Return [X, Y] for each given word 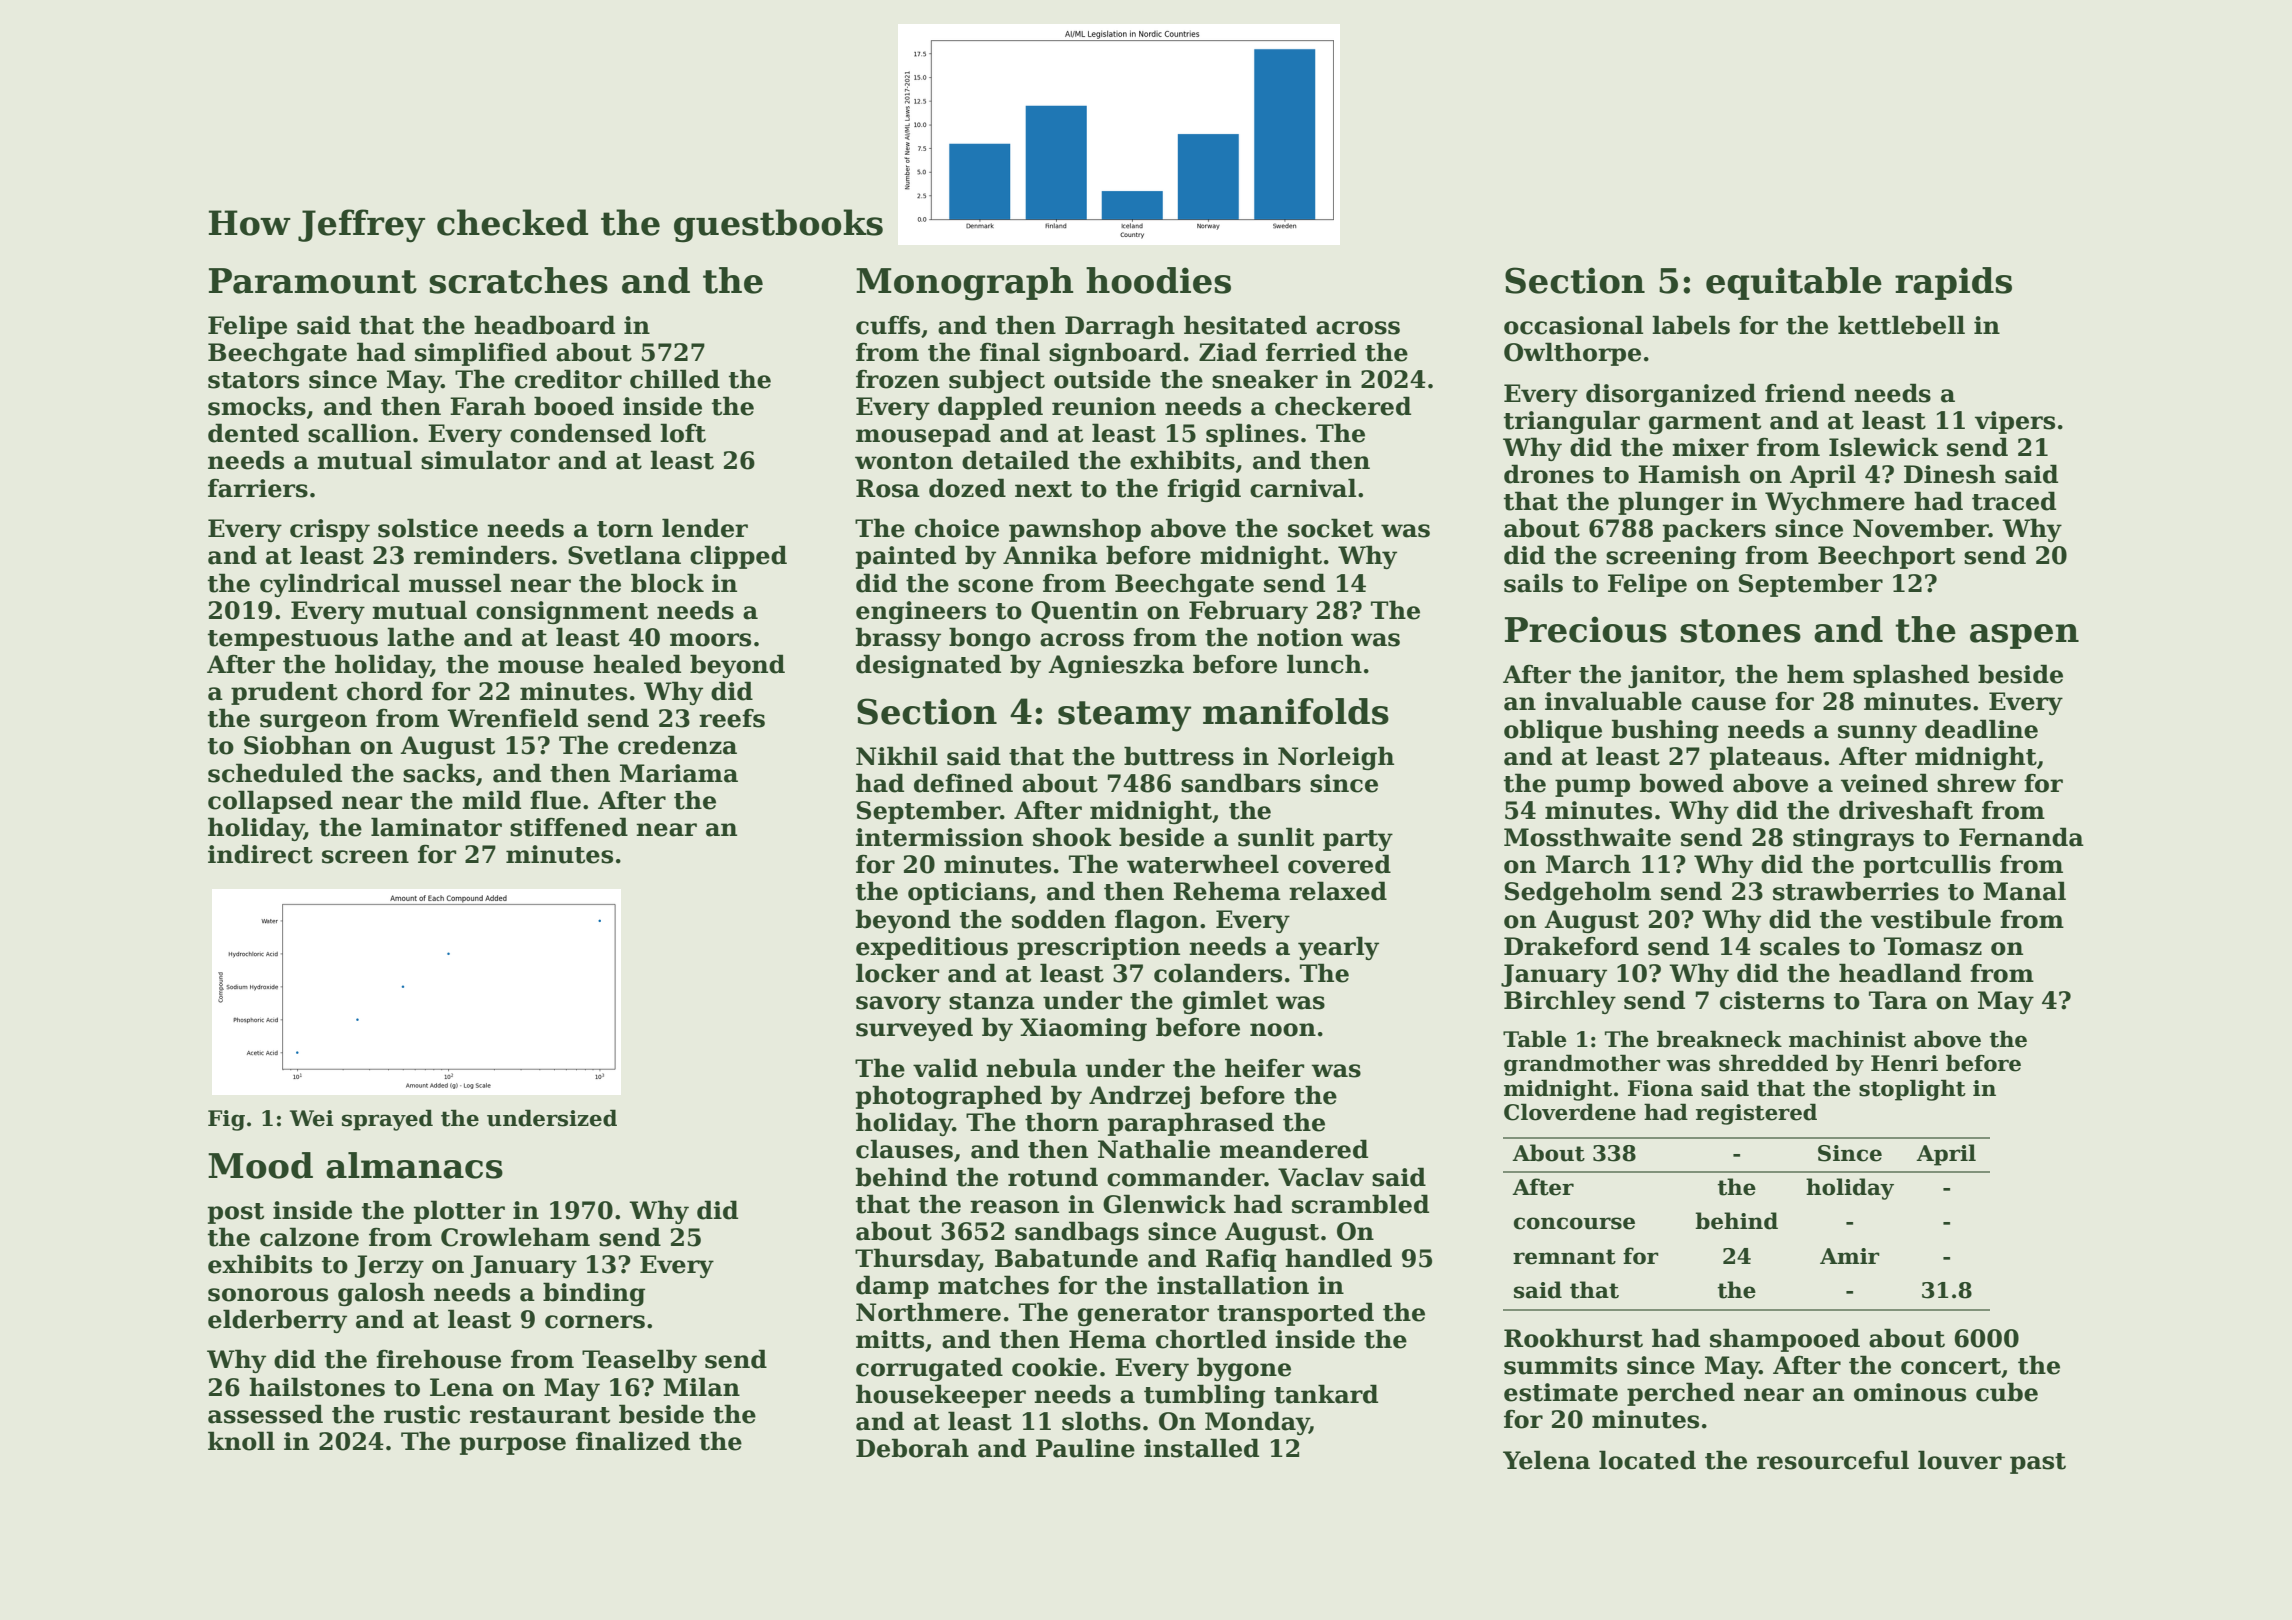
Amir [1850, 1256]
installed [1201, 1448]
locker [897, 973]
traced [2014, 501]
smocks [257, 406]
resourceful [1833, 1460]
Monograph [965, 284]
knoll [241, 1441]
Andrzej [1139, 1097]
